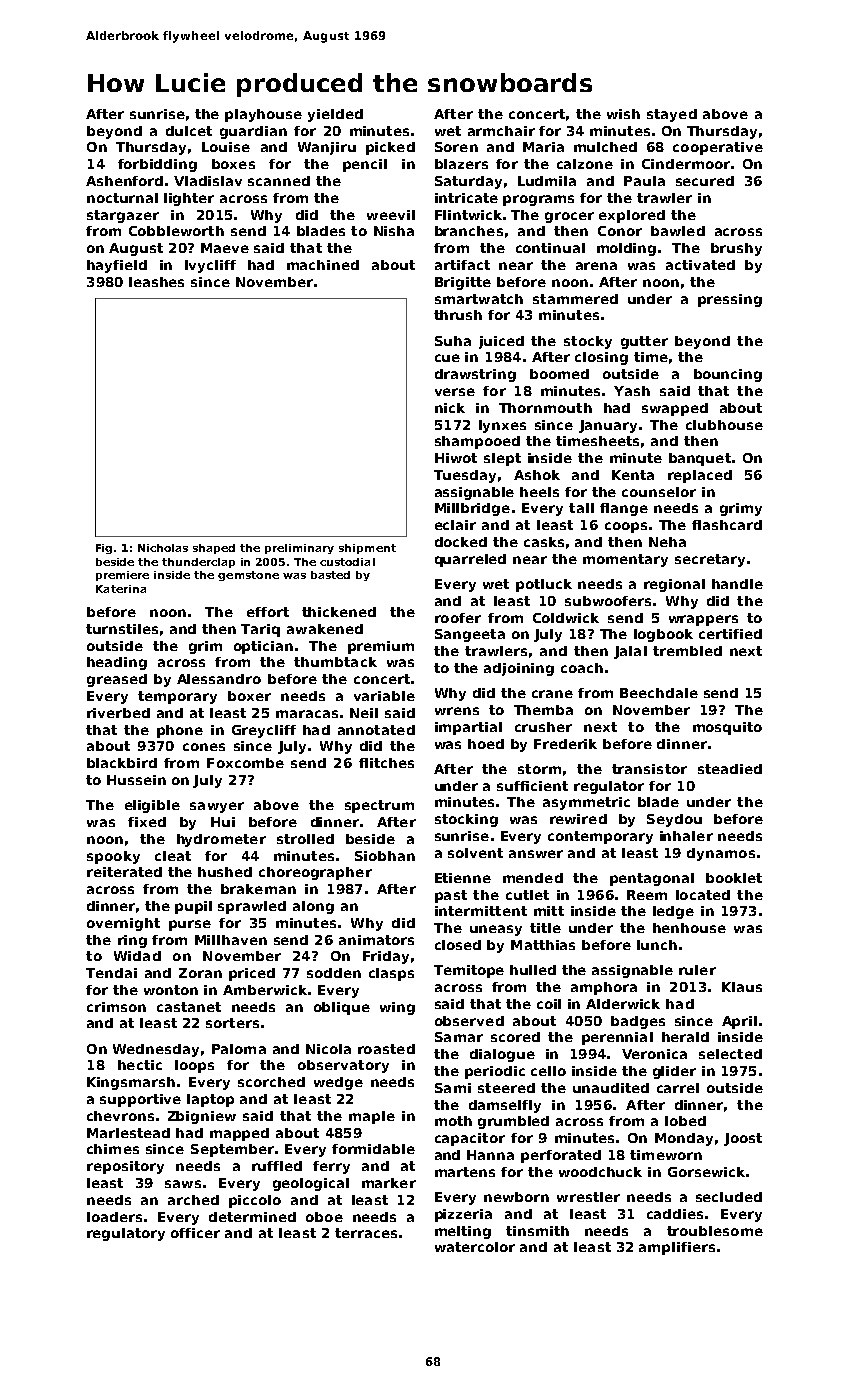 The height and width of the screenshot is (1400, 849). I want to click on nick, so click(450, 408).
